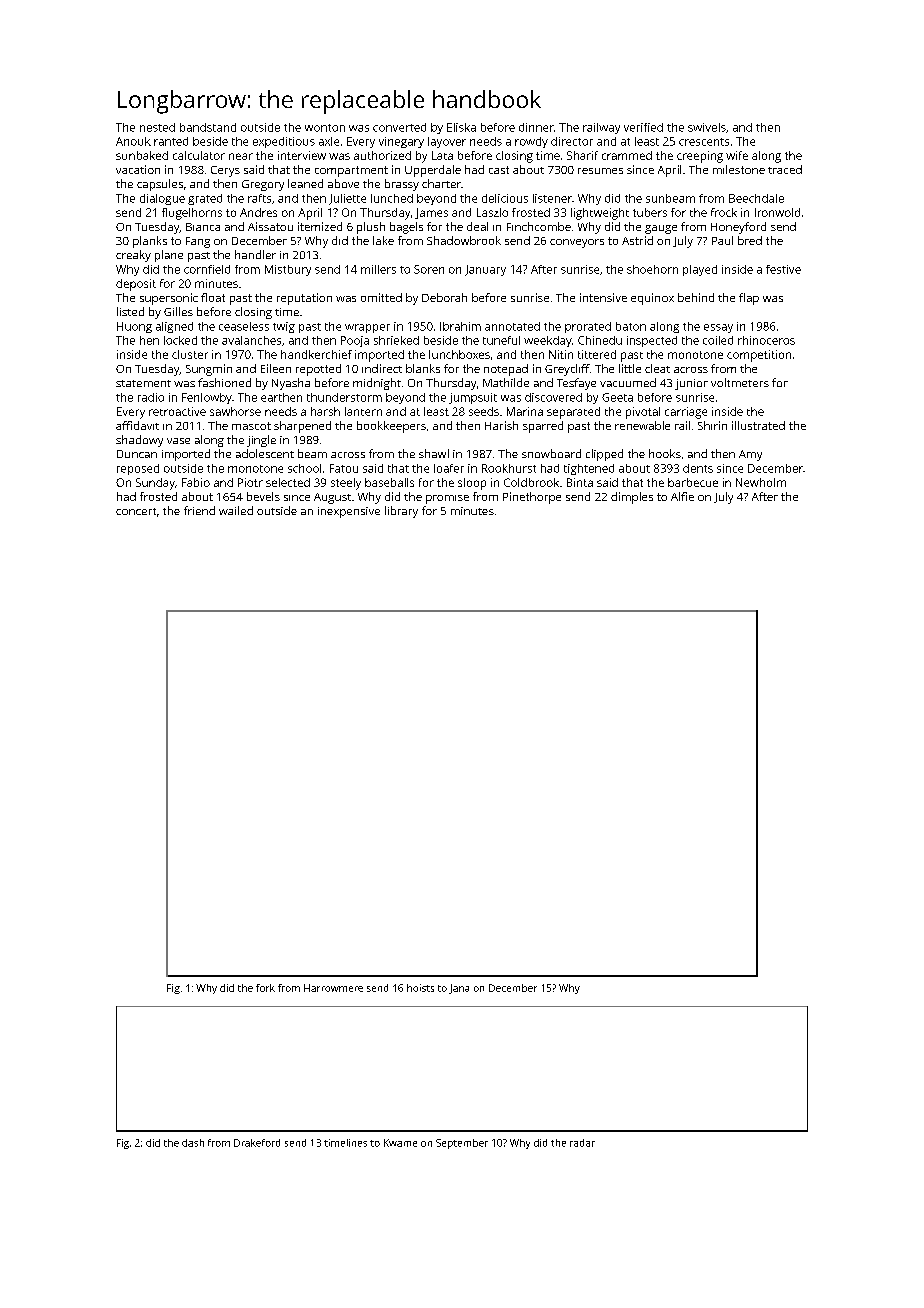  Describe the element at coordinates (461, 127) in the page. I see `Eliska` at that location.
